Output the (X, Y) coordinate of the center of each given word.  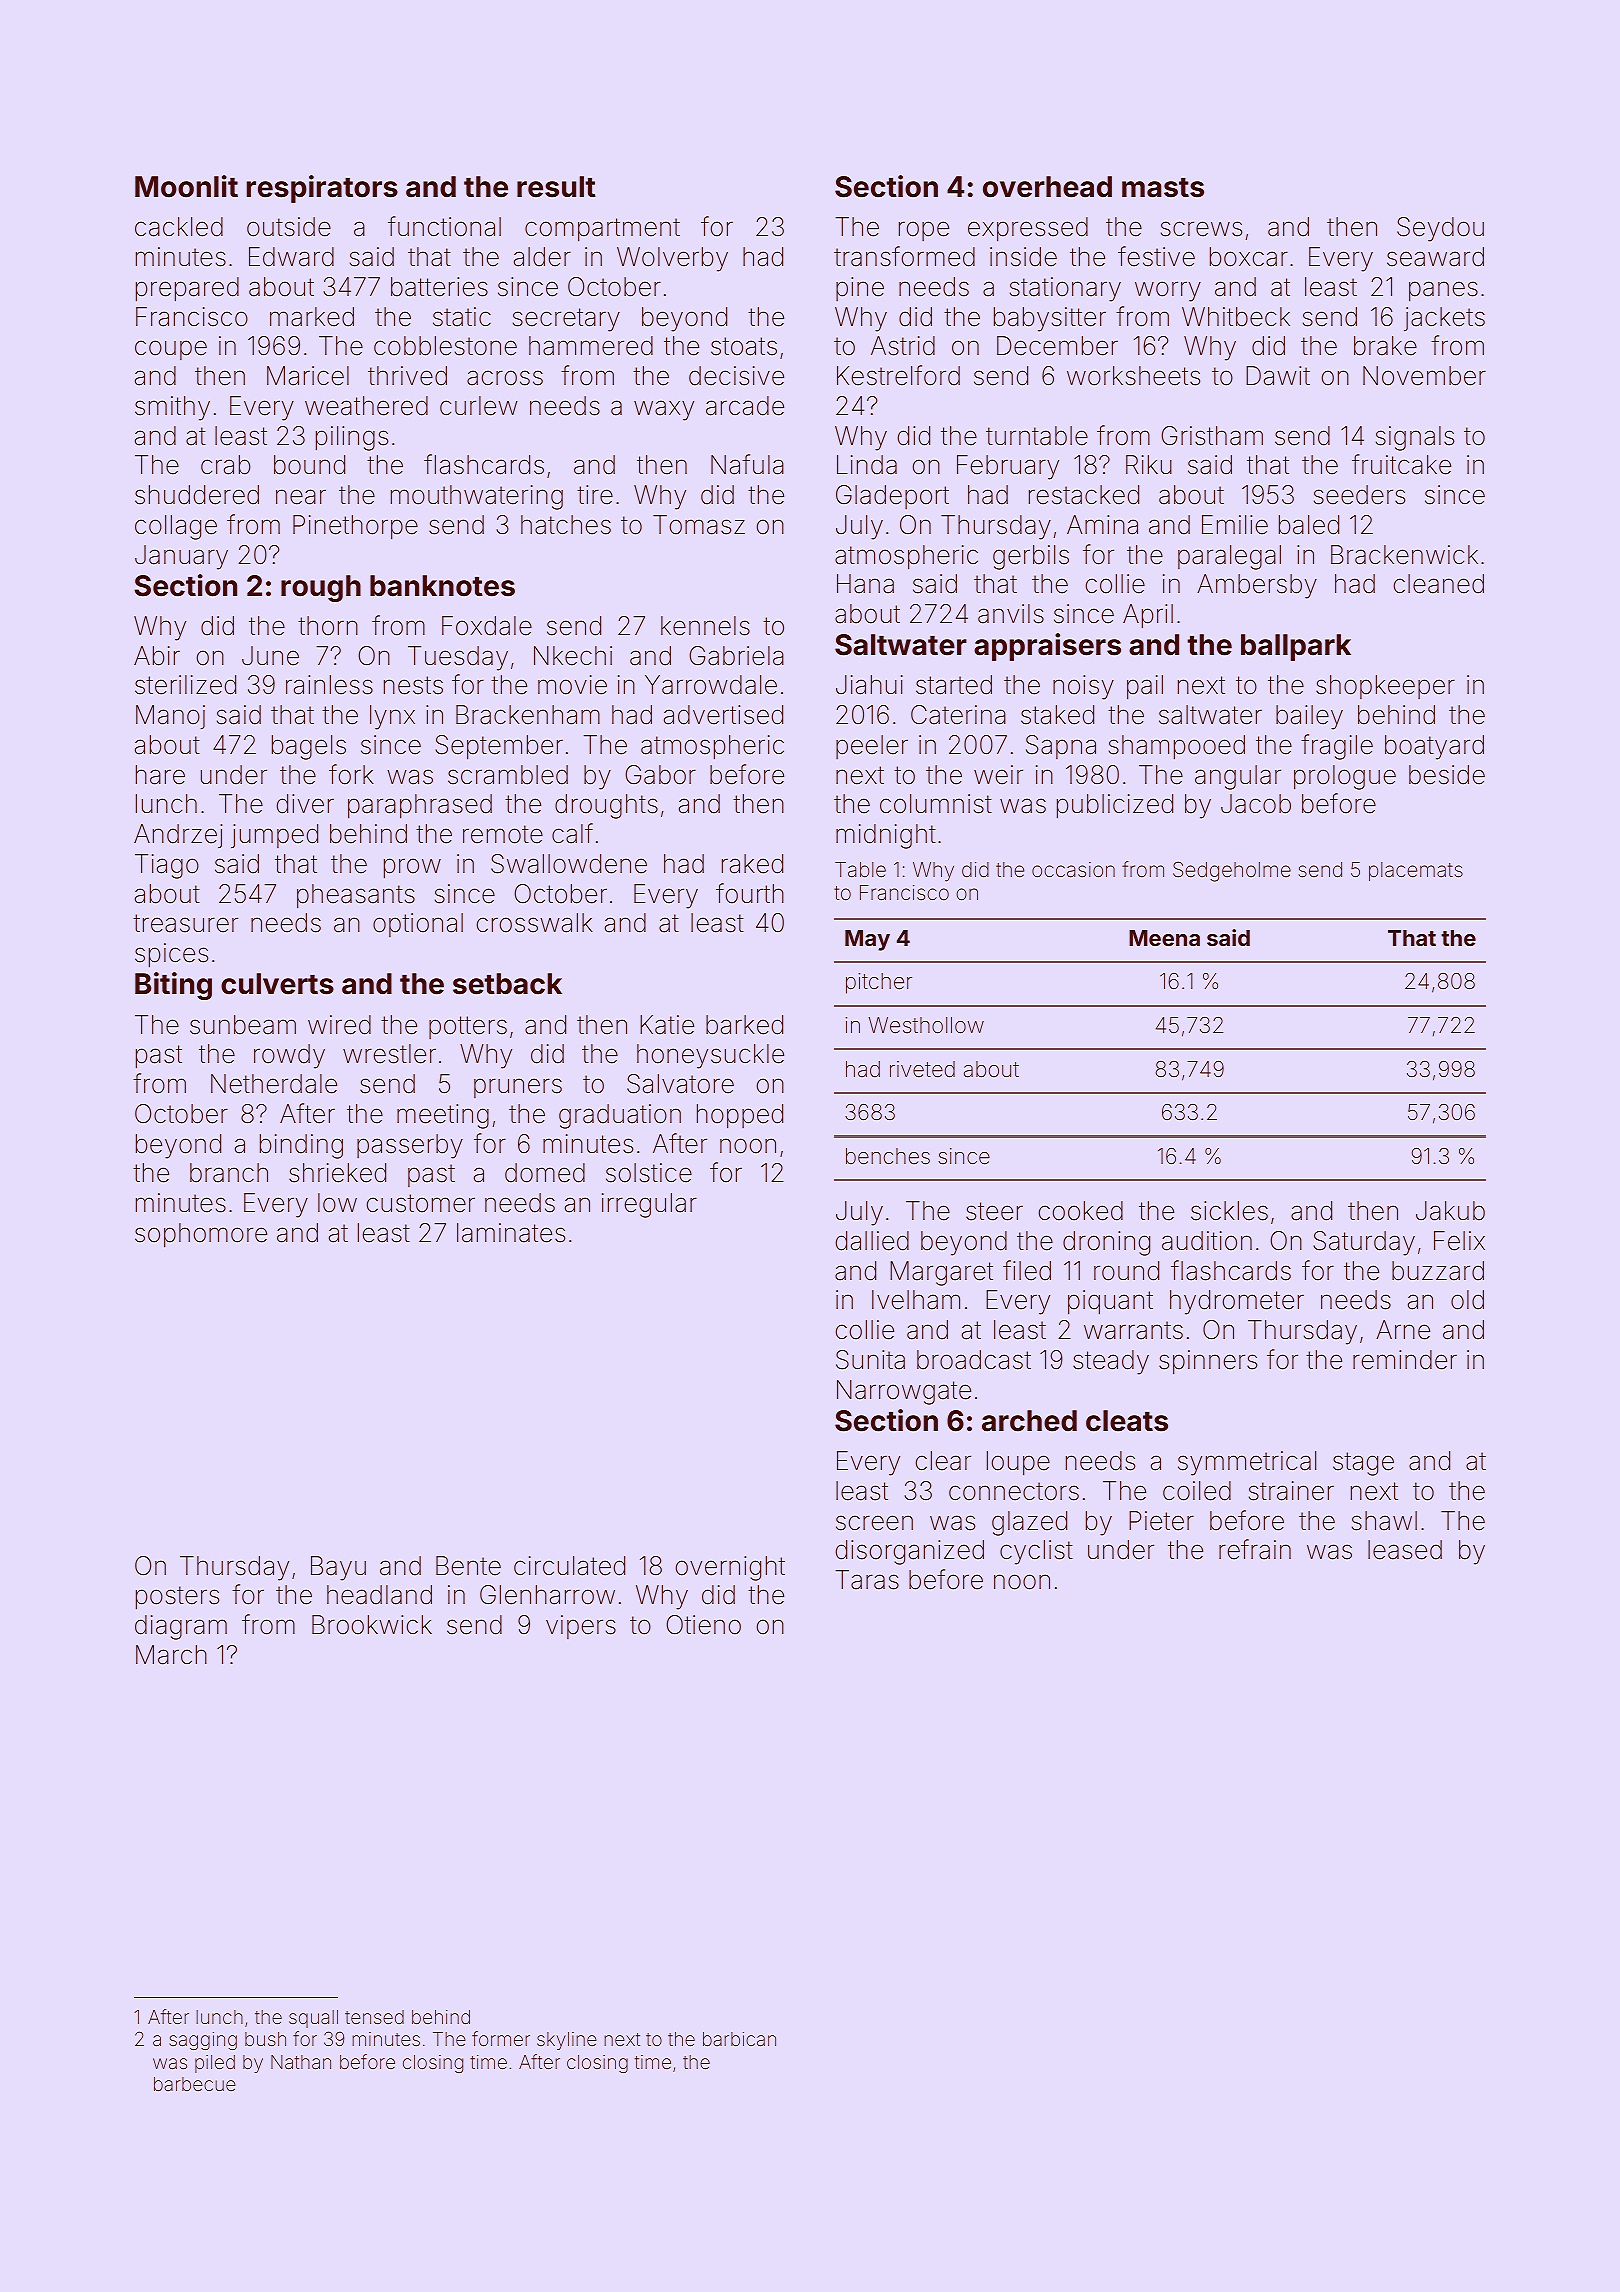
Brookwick (372, 1625)
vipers (581, 1627)
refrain (1255, 1549)
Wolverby (672, 259)
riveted (922, 1069)
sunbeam (243, 1025)
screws (1201, 229)
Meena (1164, 938)
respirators (322, 189)
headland (379, 1595)
